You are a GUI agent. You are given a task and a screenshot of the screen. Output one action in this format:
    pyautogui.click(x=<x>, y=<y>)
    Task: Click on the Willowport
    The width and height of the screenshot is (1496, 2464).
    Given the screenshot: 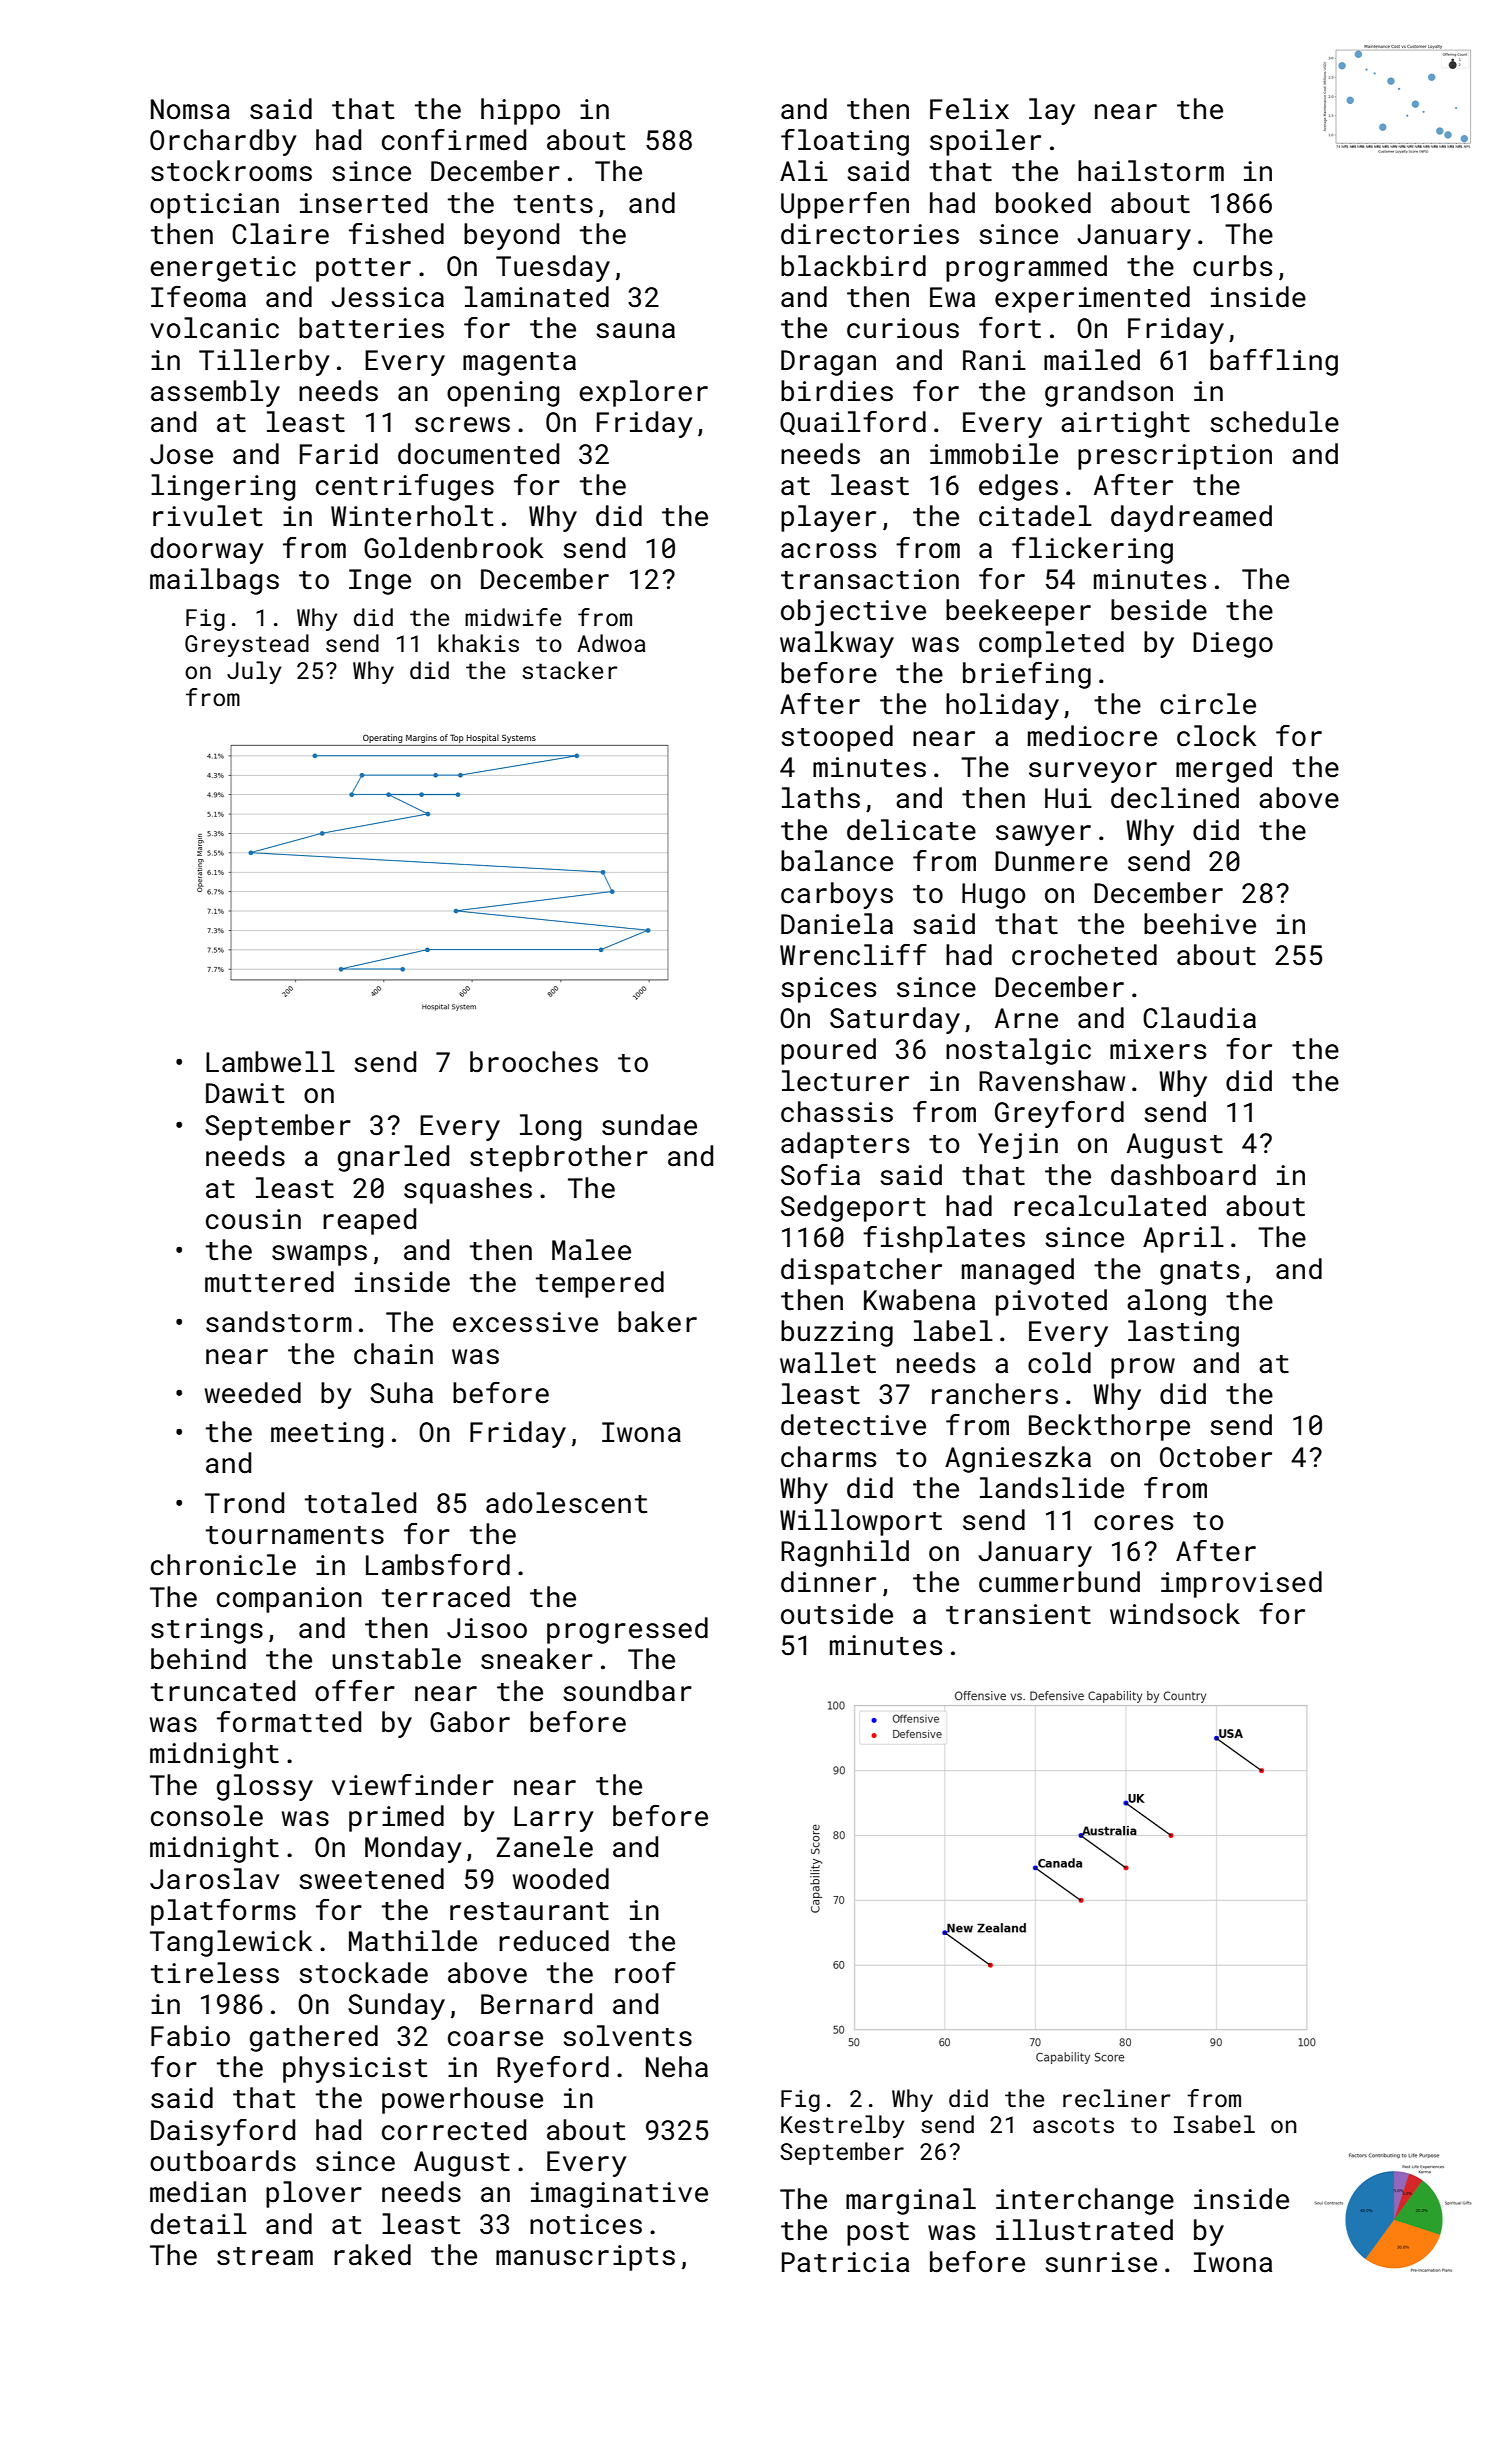 What is the action you would take?
    pyautogui.click(x=861, y=1522)
